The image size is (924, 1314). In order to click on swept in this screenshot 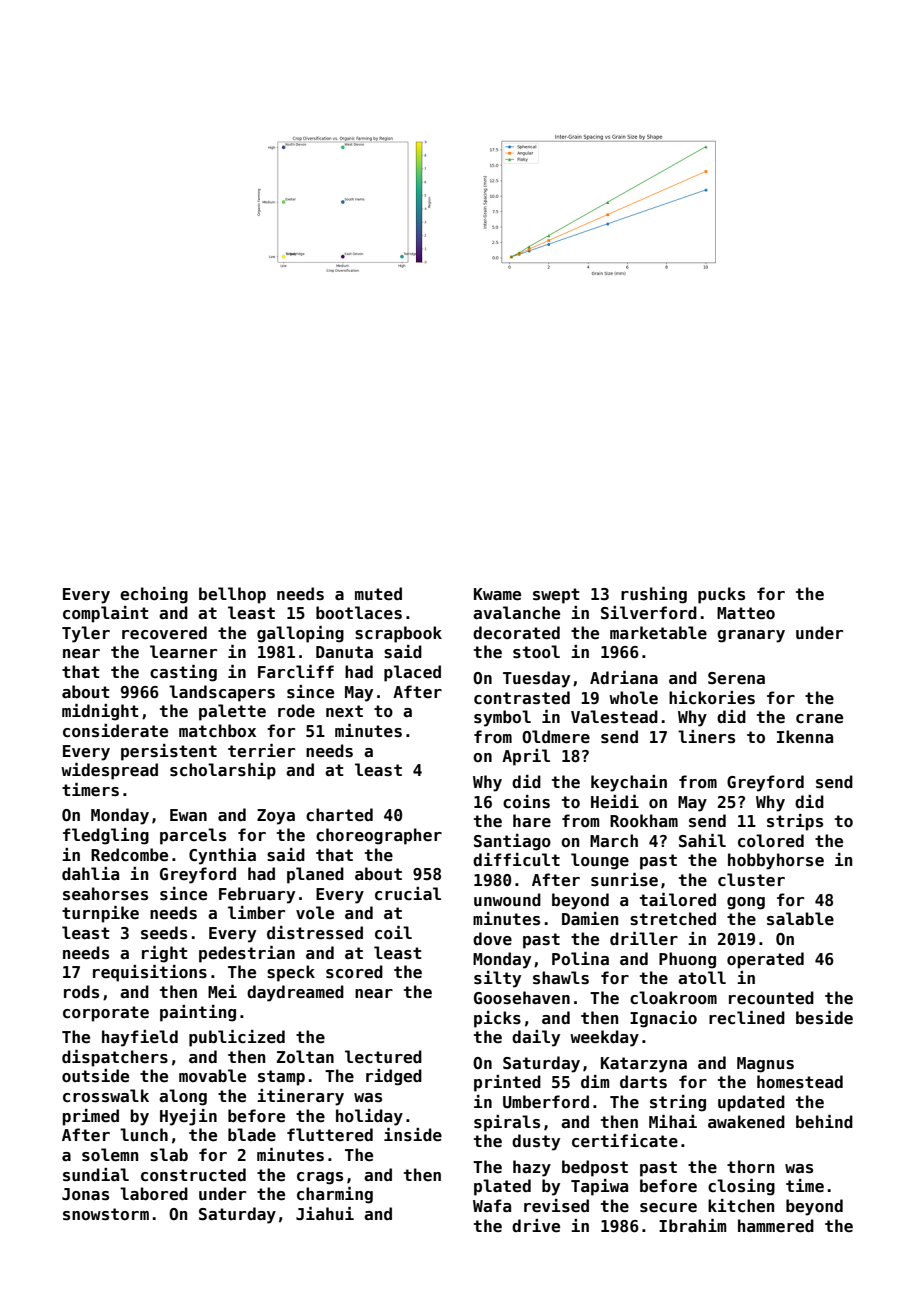, I will do `click(556, 596)`.
